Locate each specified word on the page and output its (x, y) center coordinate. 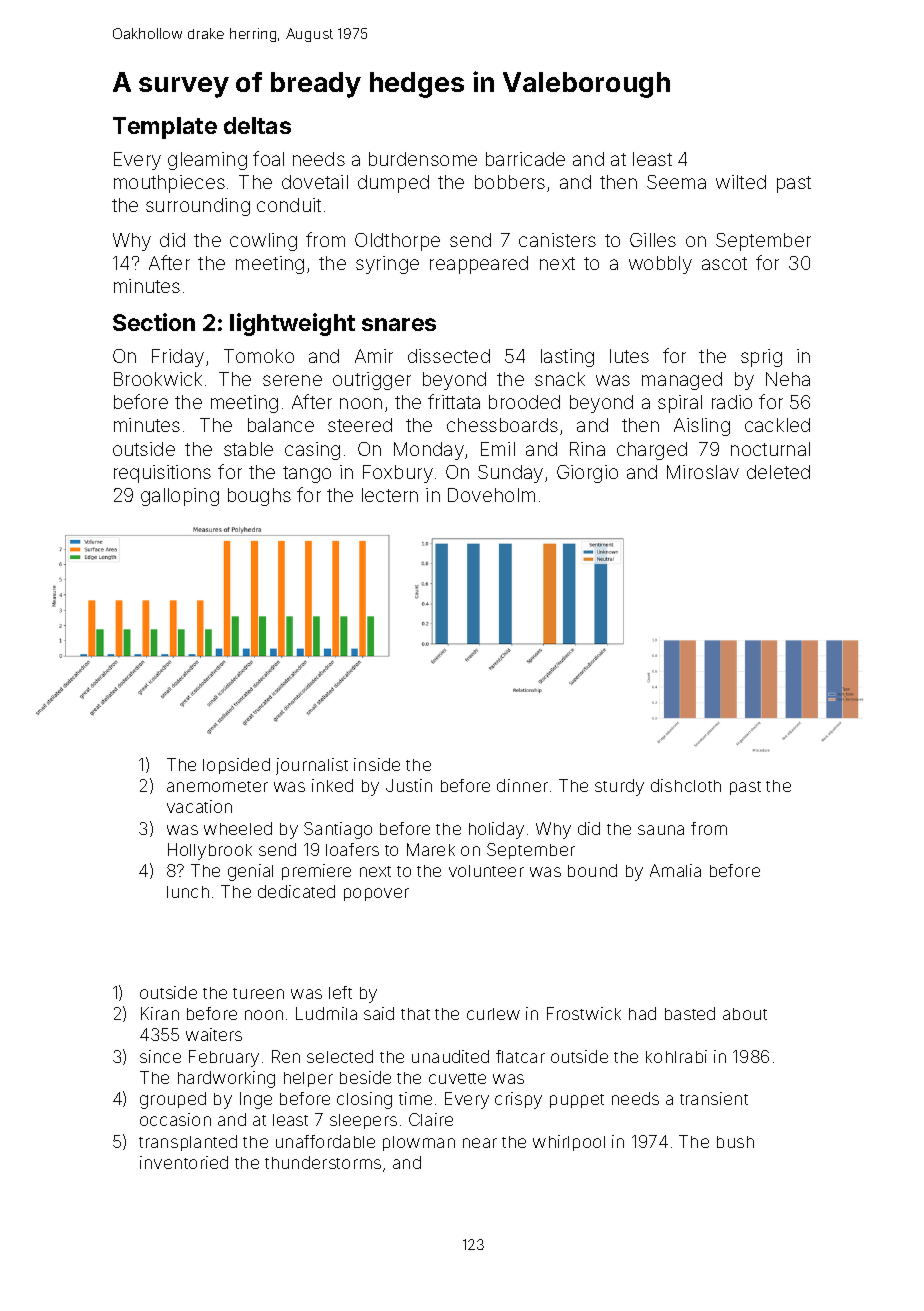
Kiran (160, 1013)
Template (165, 128)
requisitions (162, 474)
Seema (676, 182)
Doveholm (491, 495)
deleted (778, 472)
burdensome (423, 159)
